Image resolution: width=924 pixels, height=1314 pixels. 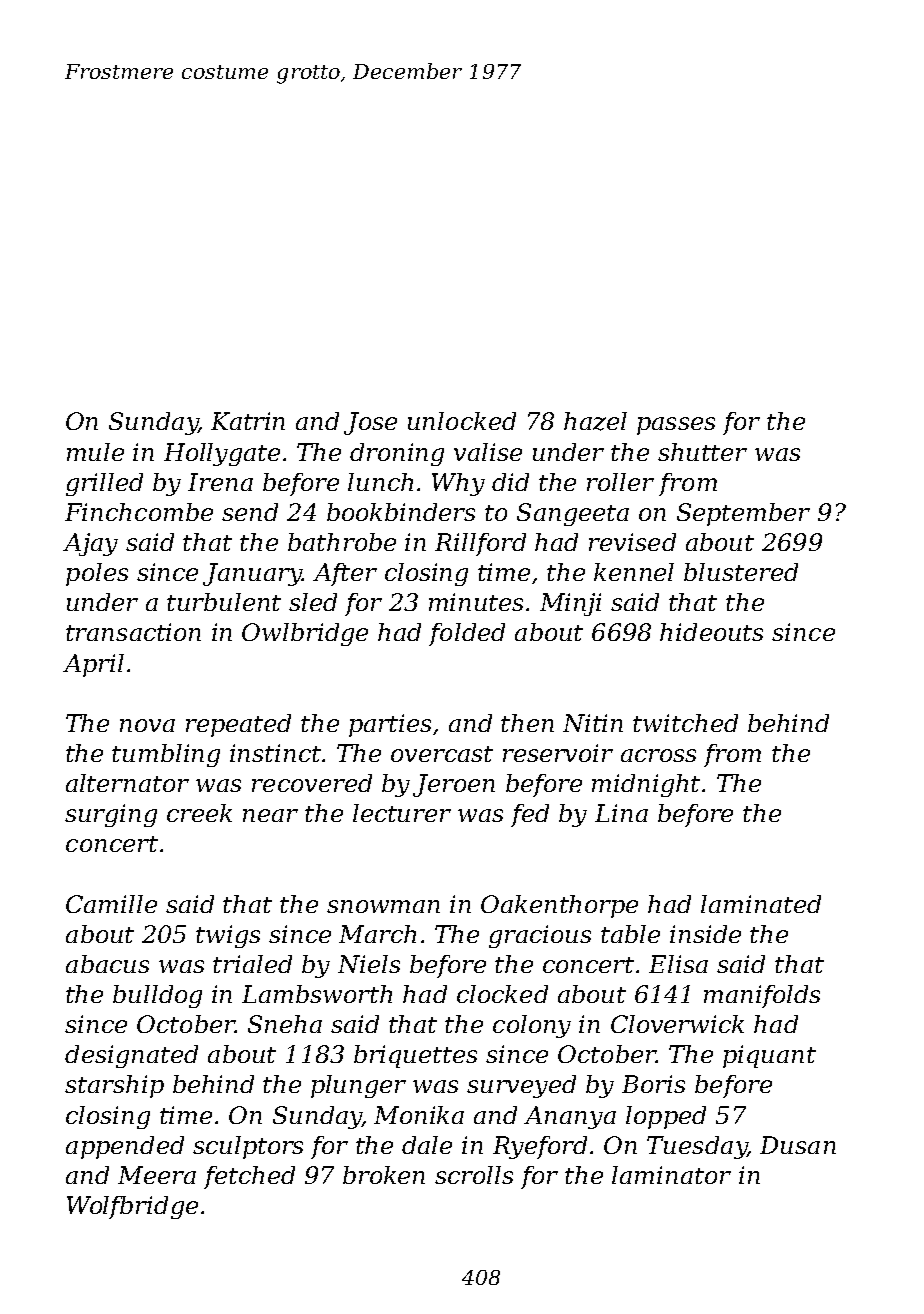 I want to click on repeated, so click(x=238, y=725).
